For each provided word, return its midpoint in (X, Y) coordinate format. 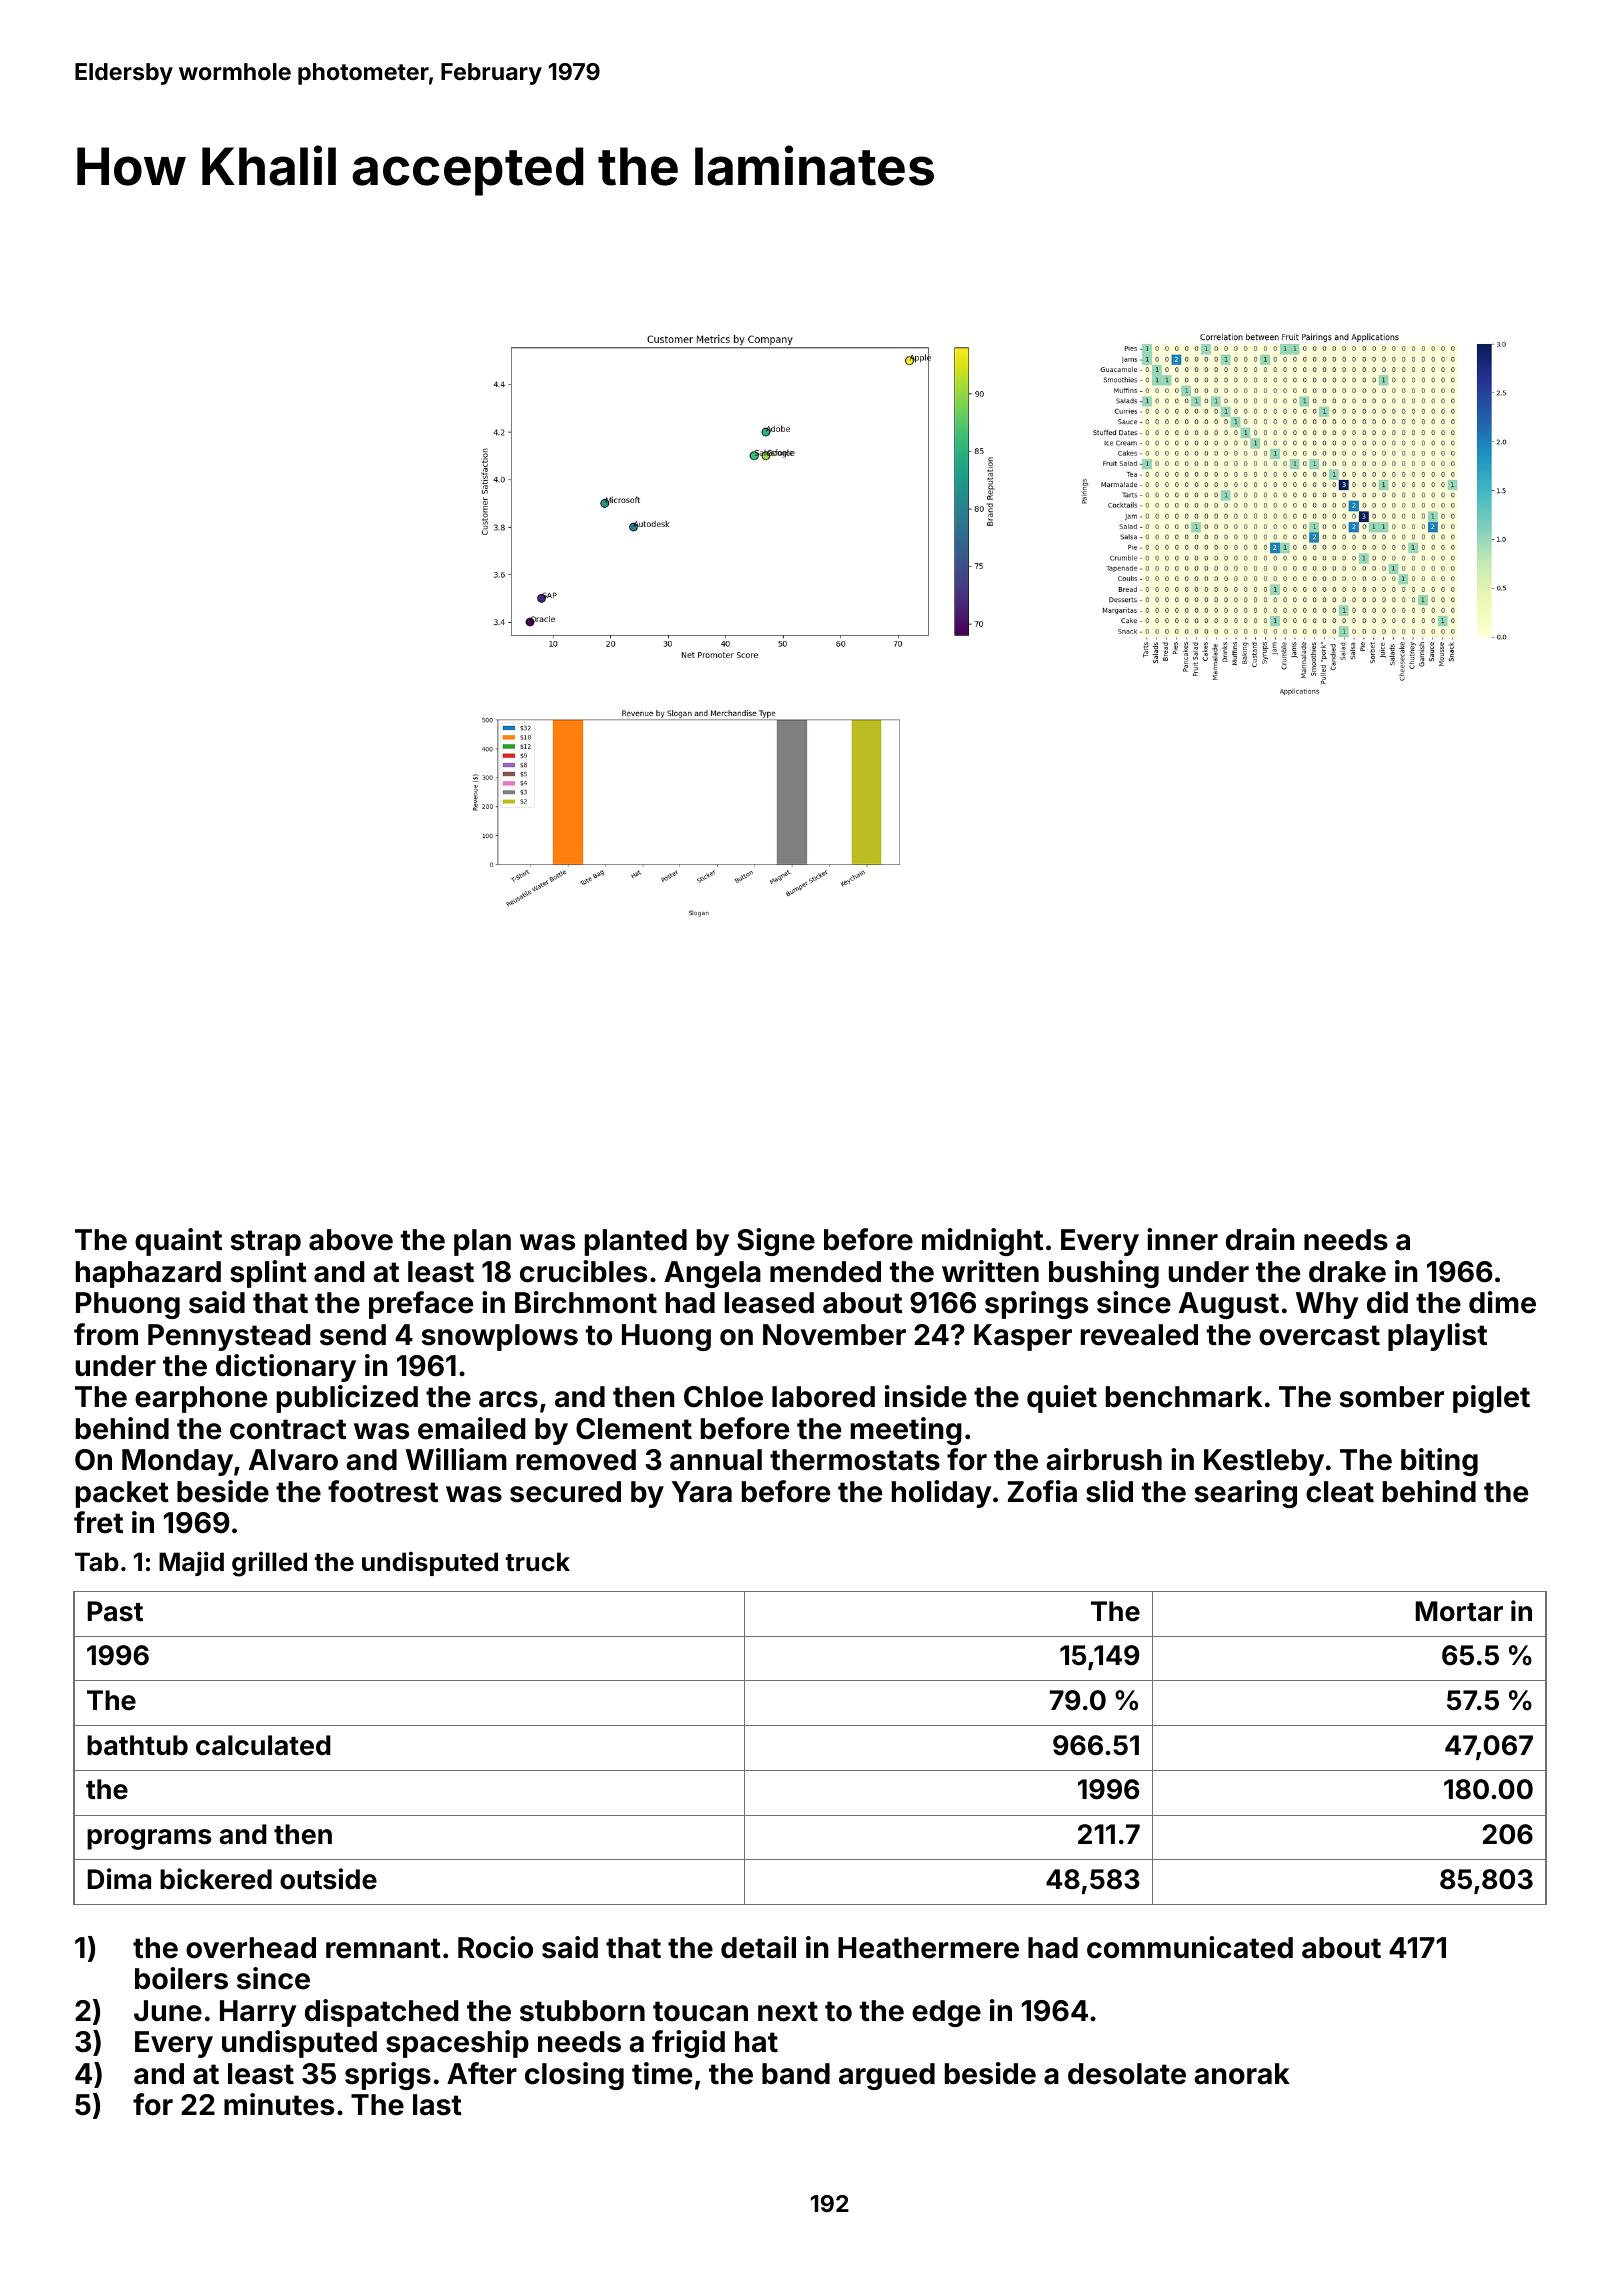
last (437, 2105)
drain (1260, 1239)
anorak (1242, 2074)
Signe (776, 1242)
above (351, 1240)
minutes (279, 2104)
